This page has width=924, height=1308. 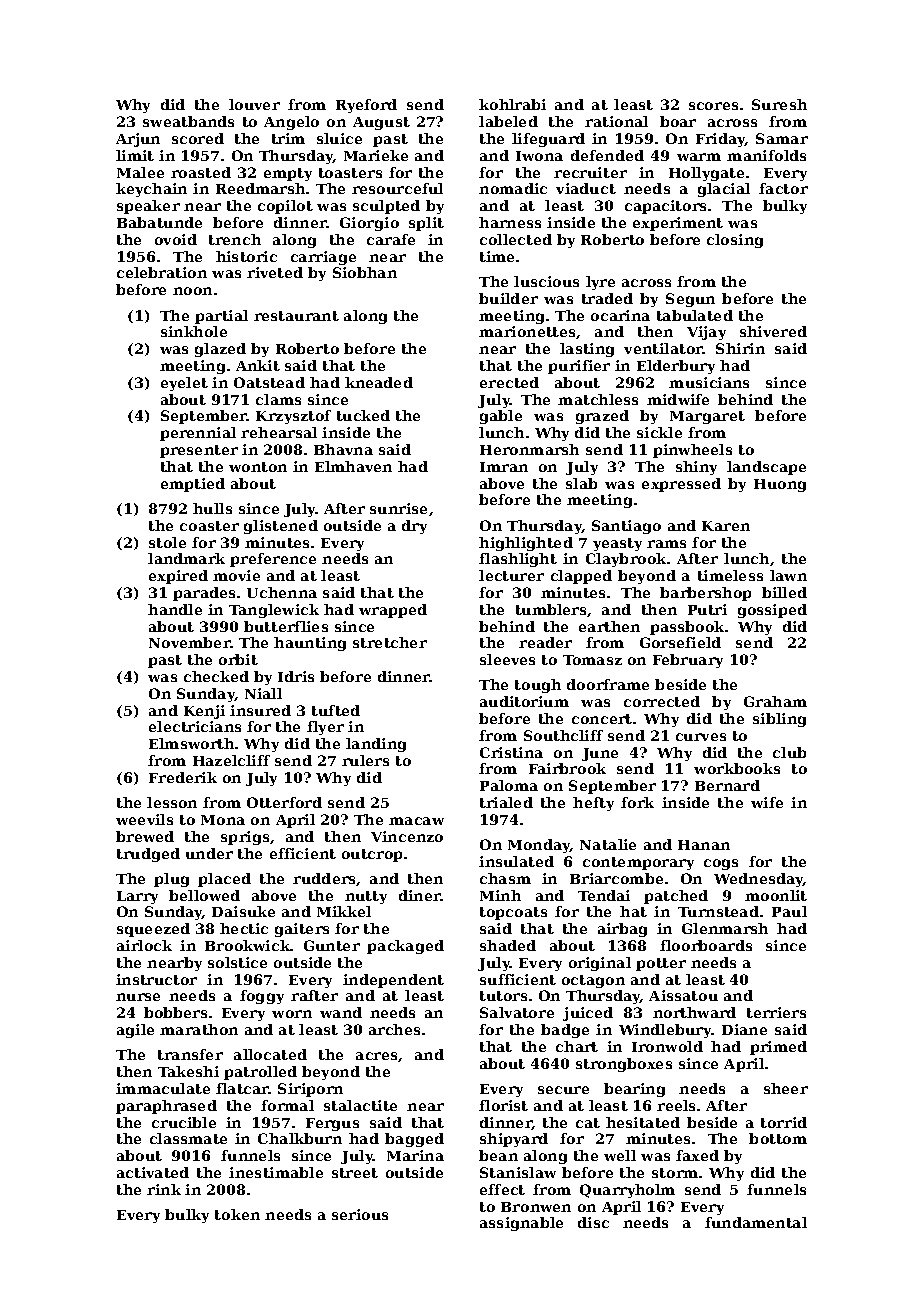 What do you see at coordinates (188, 121) in the page?
I see `sweatbands` at bounding box center [188, 121].
